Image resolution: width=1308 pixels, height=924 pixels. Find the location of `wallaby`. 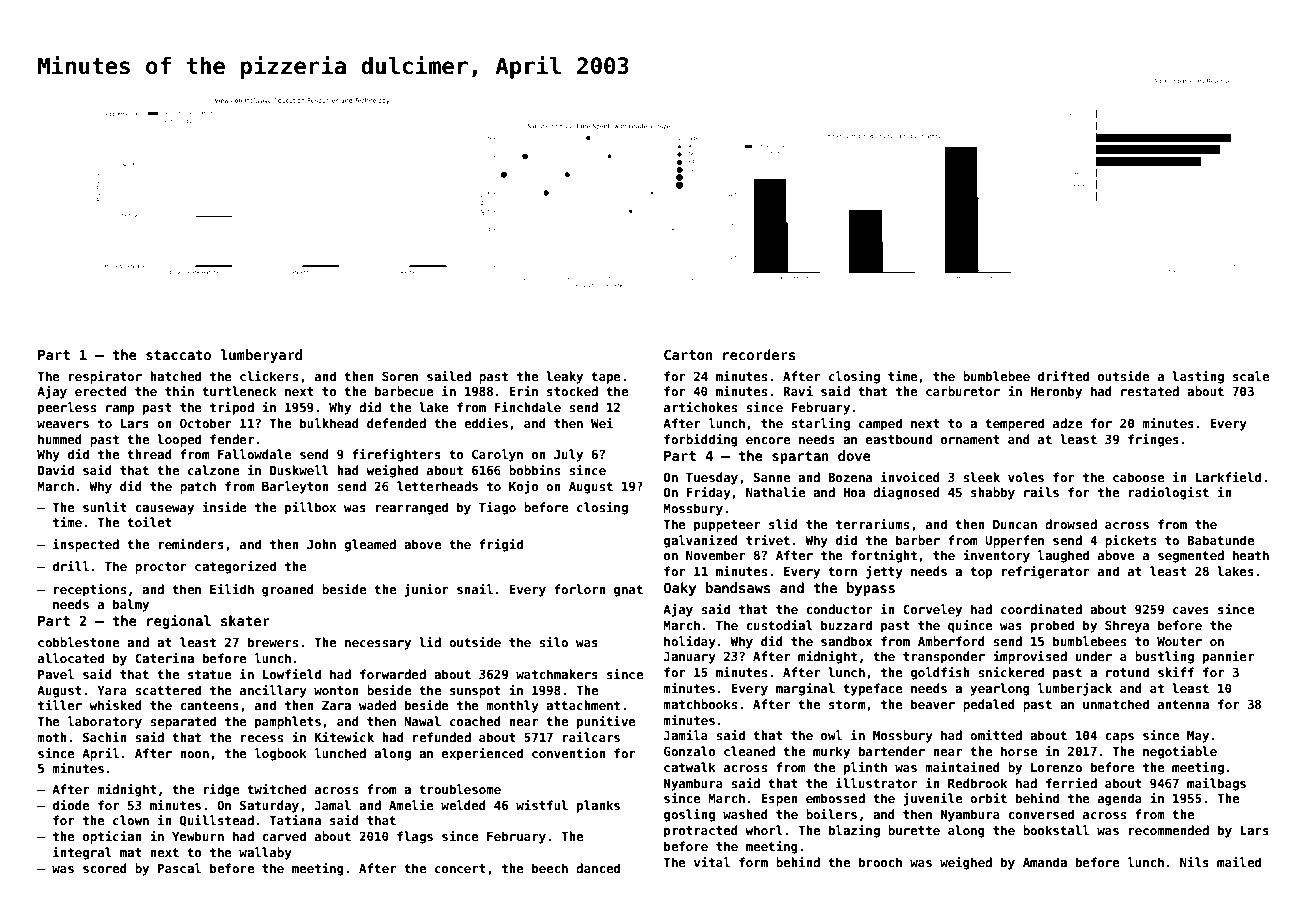

wallaby is located at coordinates (265, 853).
